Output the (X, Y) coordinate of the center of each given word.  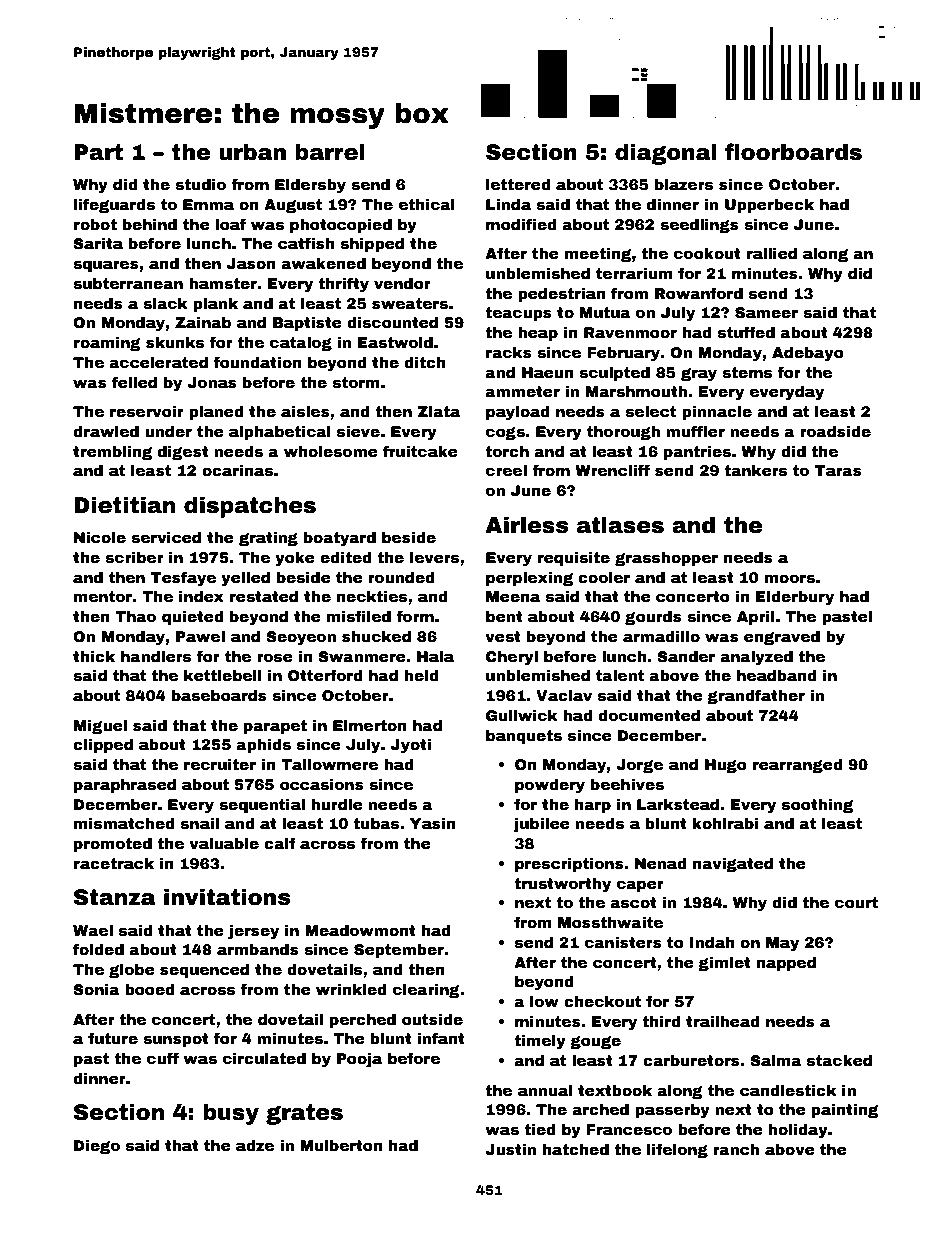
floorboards (793, 152)
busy (231, 1114)
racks (509, 352)
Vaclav (564, 695)
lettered (518, 184)
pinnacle (717, 413)
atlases (620, 525)
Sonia (96, 989)
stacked (839, 1060)
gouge (595, 1042)
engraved (782, 638)
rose (275, 657)
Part (98, 152)
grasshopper (666, 559)
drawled (106, 431)
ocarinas (237, 470)
